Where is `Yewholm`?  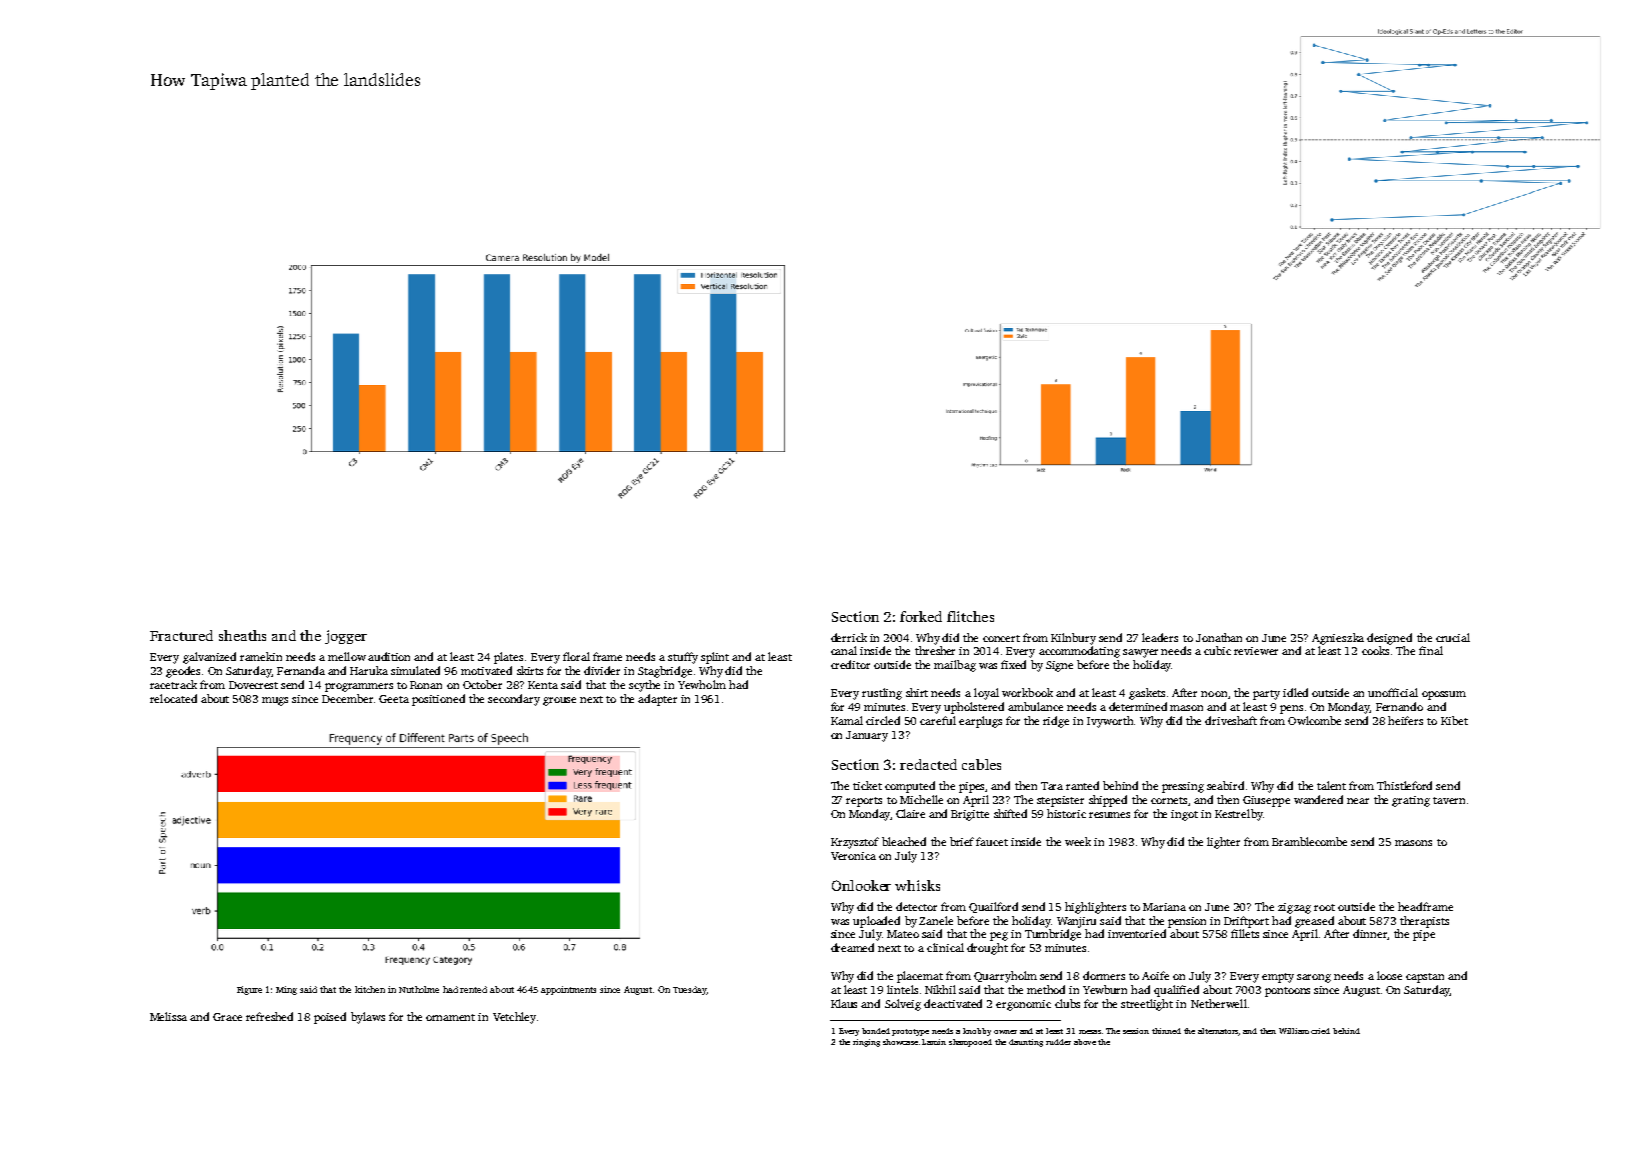 Yewholm is located at coordinates (702, 684).
